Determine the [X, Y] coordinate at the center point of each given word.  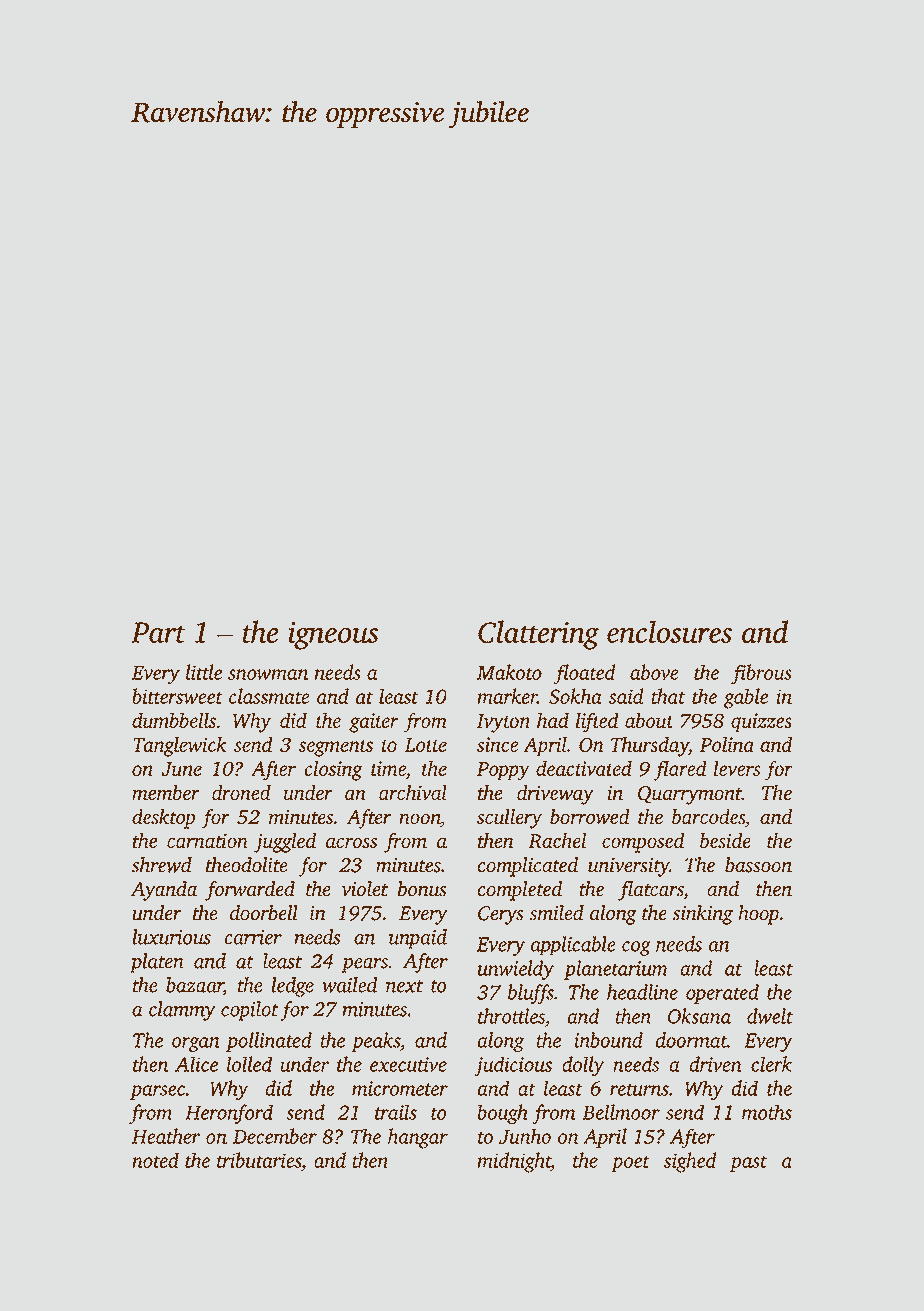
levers [737, 768]
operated [722, 994]
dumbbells [174, 720]
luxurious [172, 937]
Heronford [229, 1114]
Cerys [500, 915]
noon [420, 820]
